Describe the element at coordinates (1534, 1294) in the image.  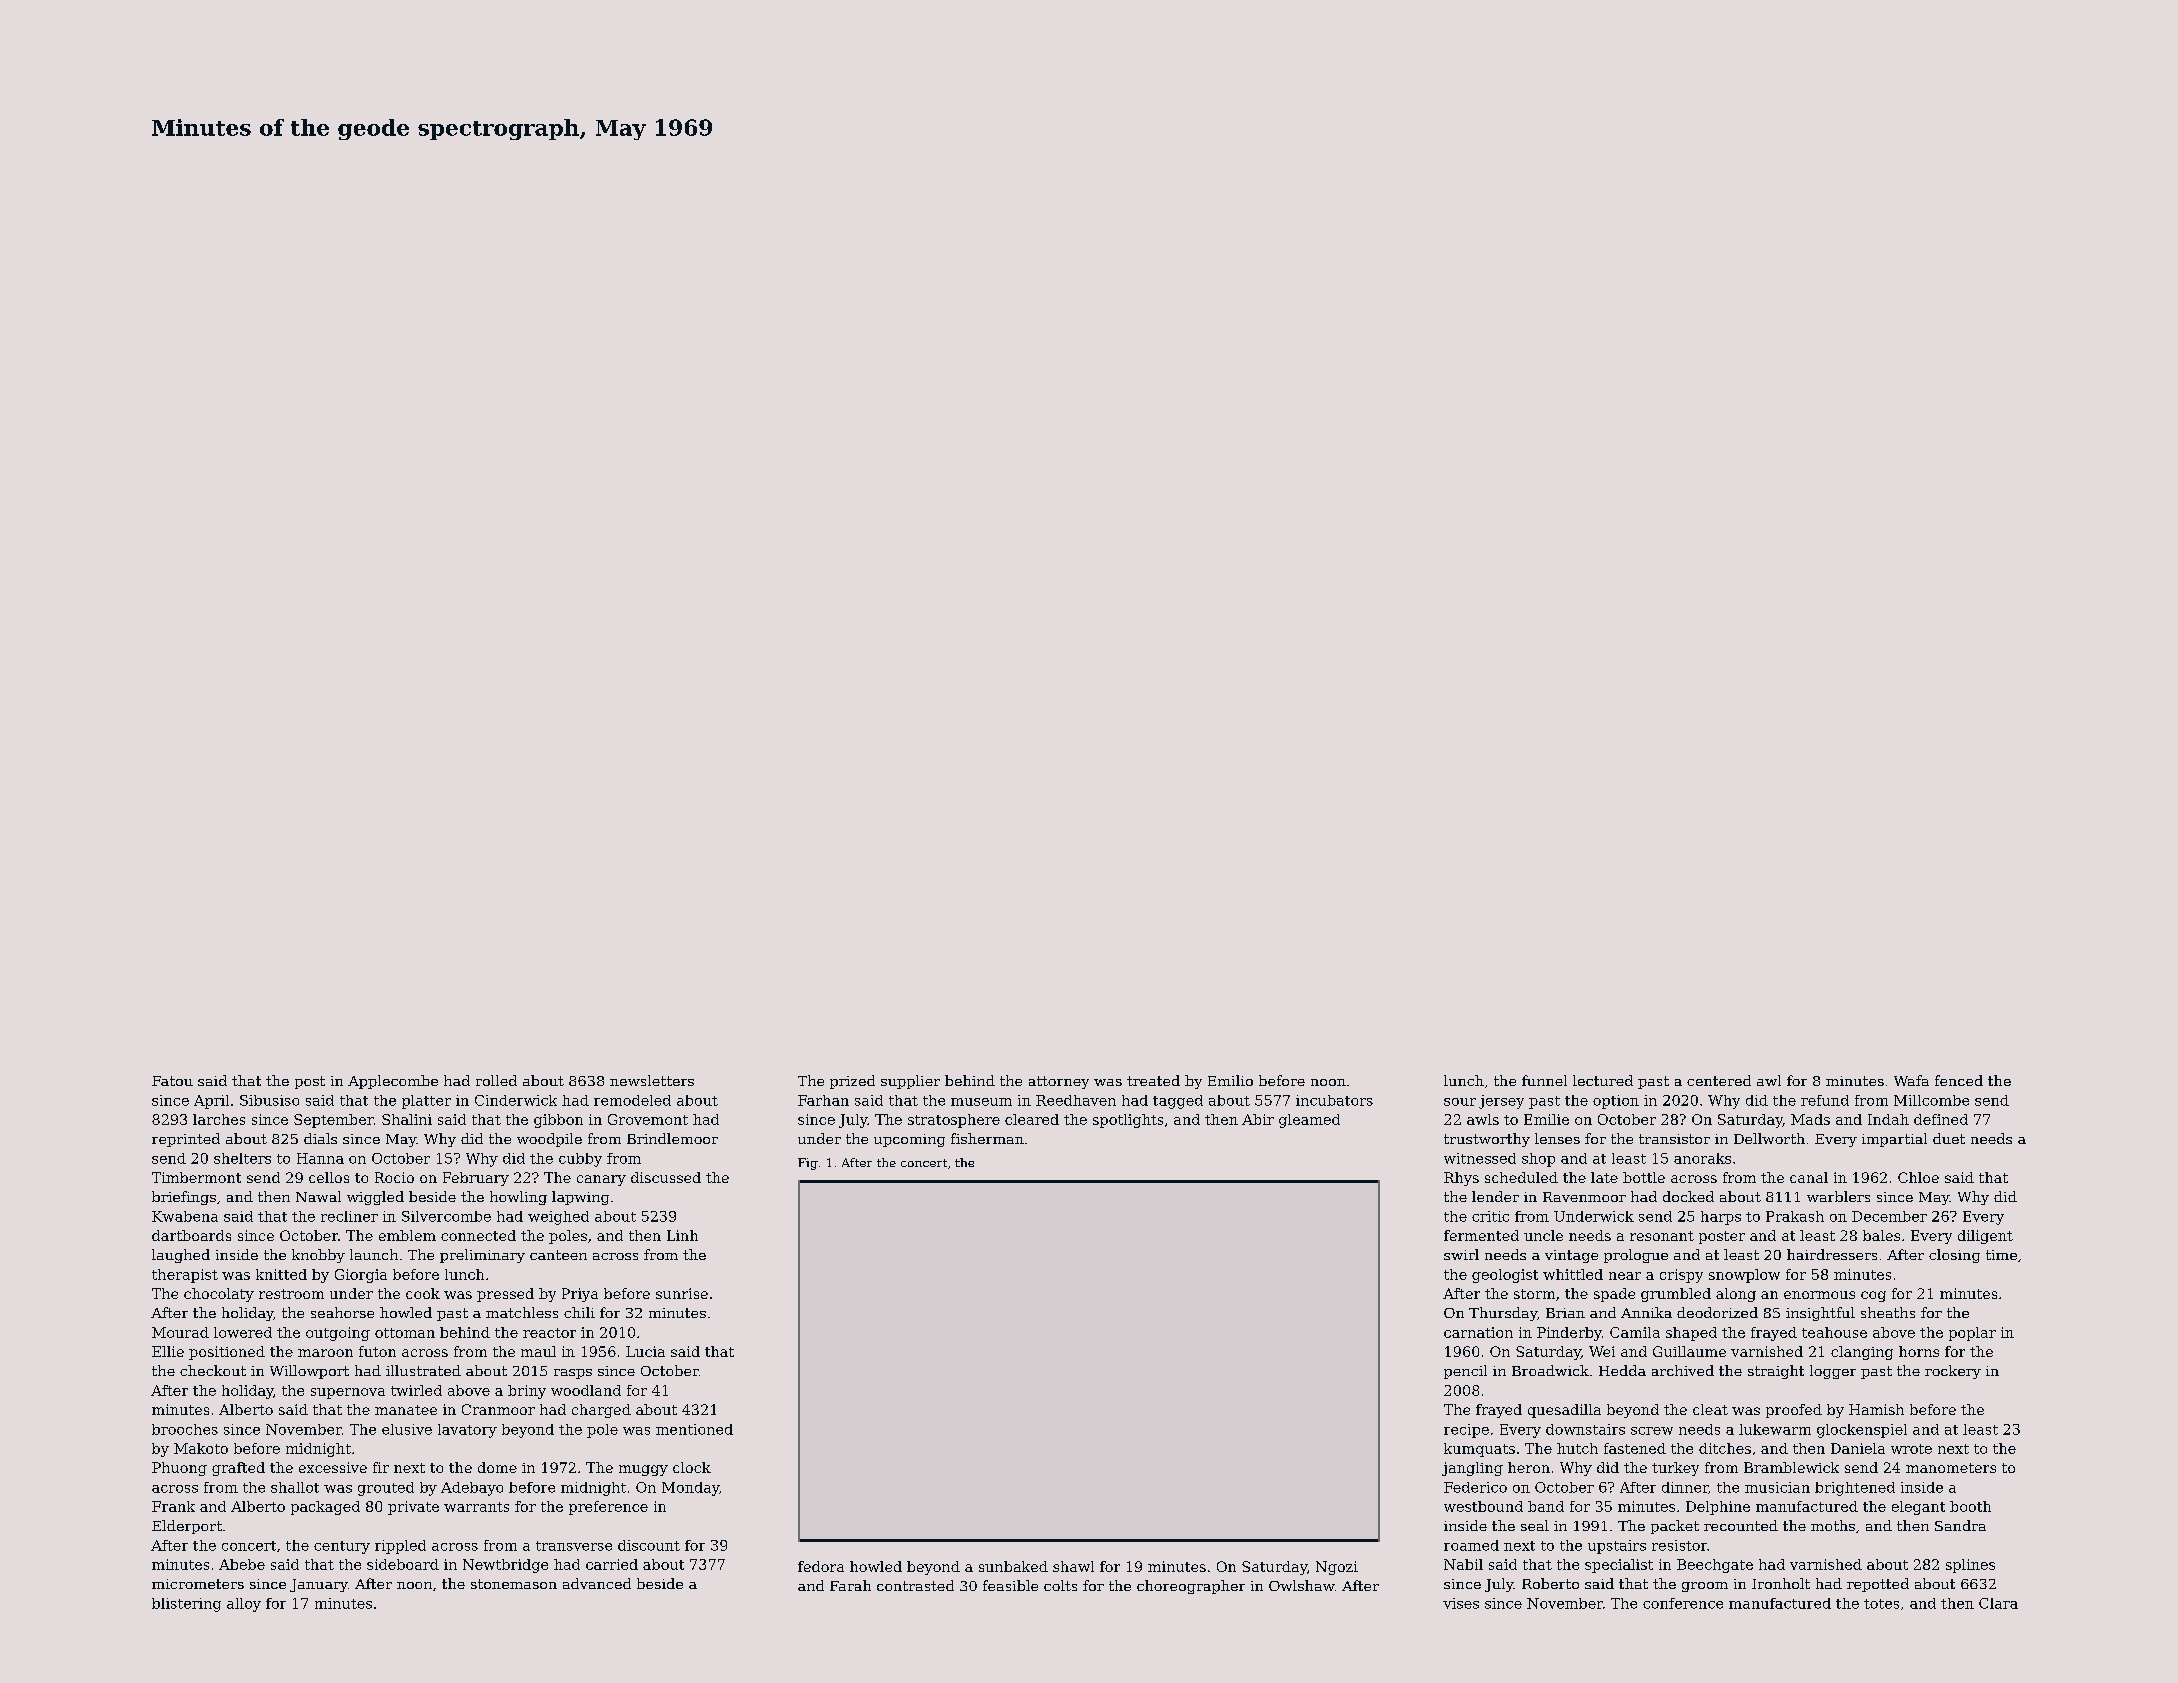
I see `storm` at that location.
